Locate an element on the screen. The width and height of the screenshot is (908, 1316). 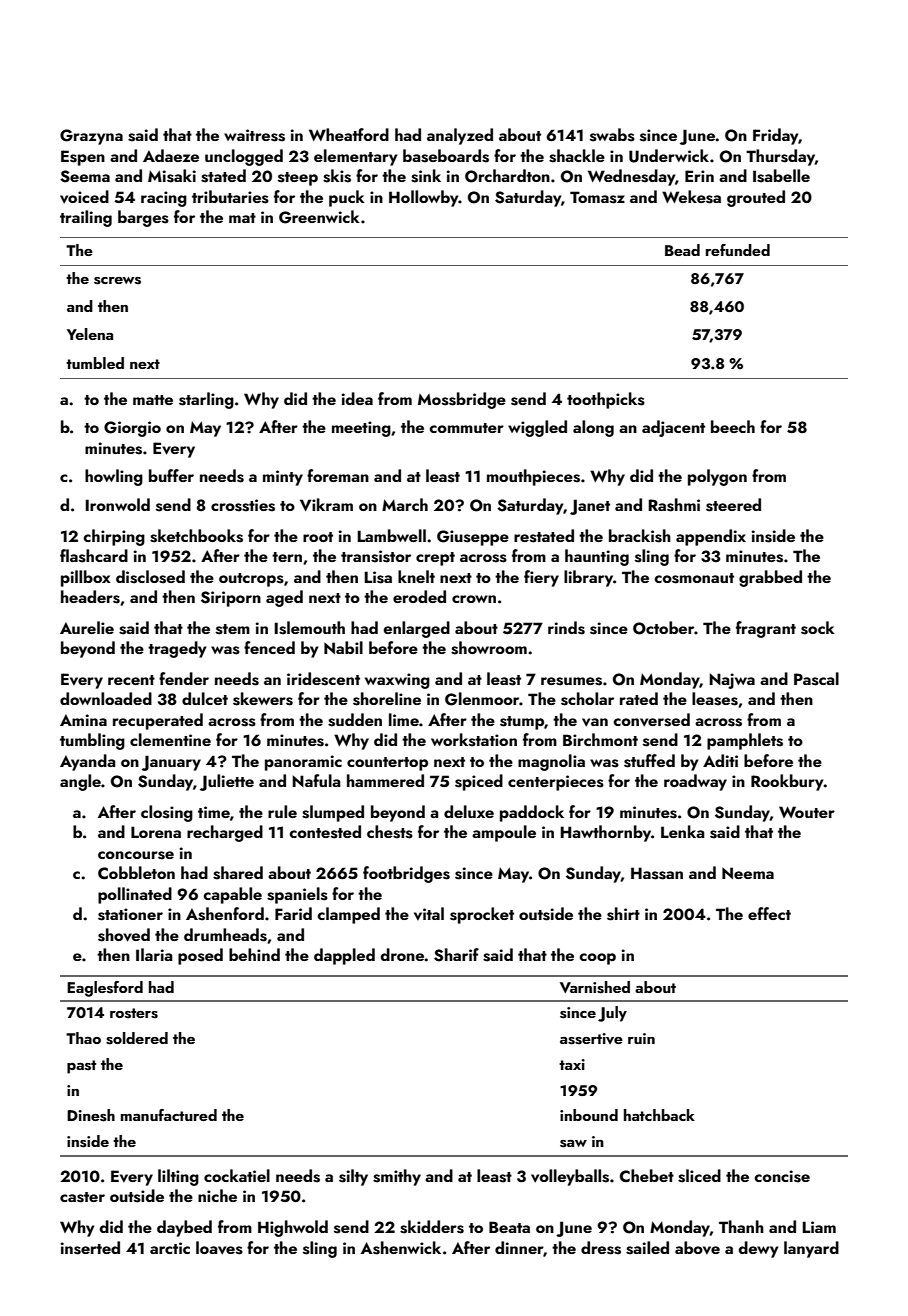
workstation is located at coordinates (474, 740).
